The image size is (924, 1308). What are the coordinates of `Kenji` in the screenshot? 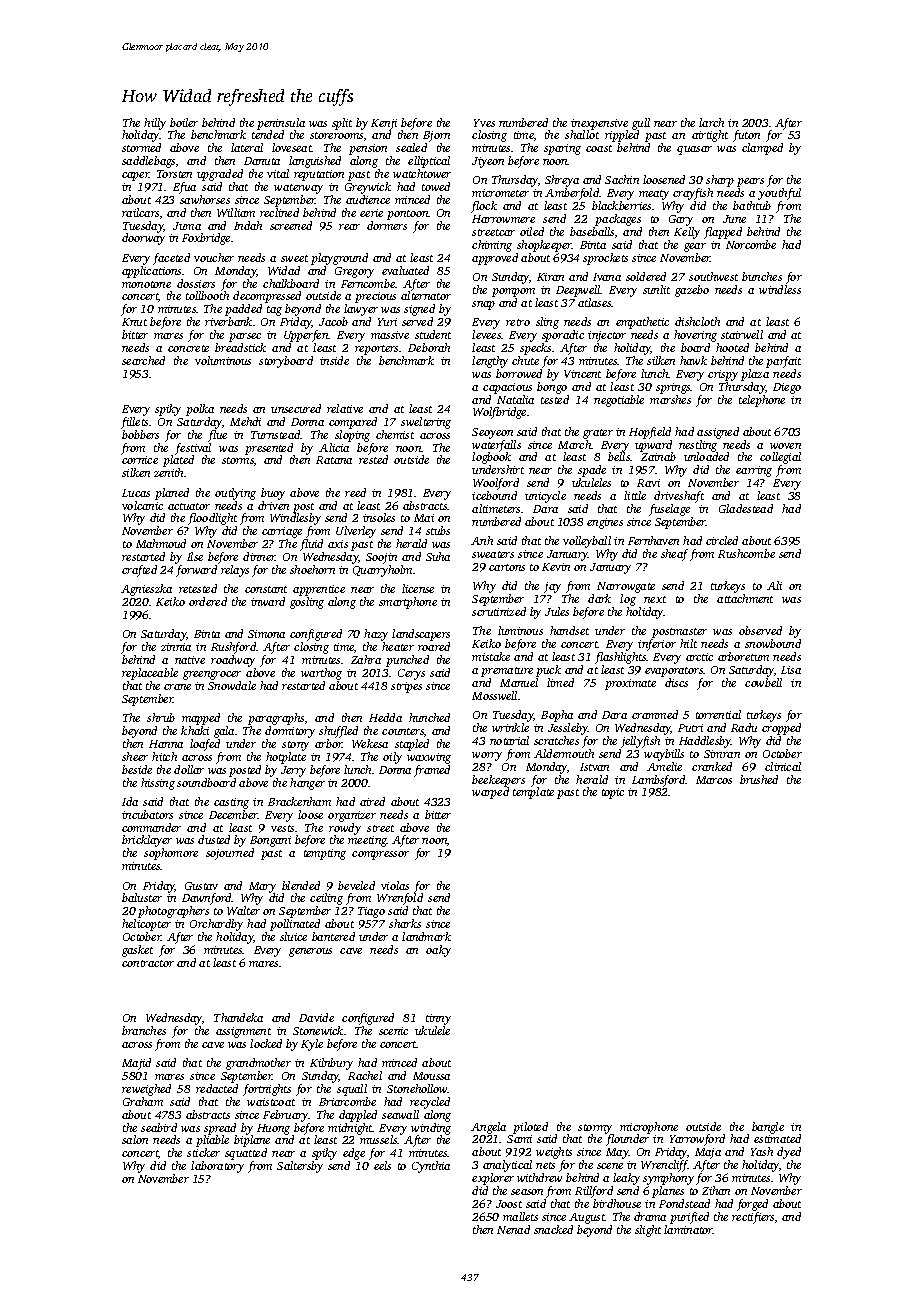 It's located at (384, 124).
